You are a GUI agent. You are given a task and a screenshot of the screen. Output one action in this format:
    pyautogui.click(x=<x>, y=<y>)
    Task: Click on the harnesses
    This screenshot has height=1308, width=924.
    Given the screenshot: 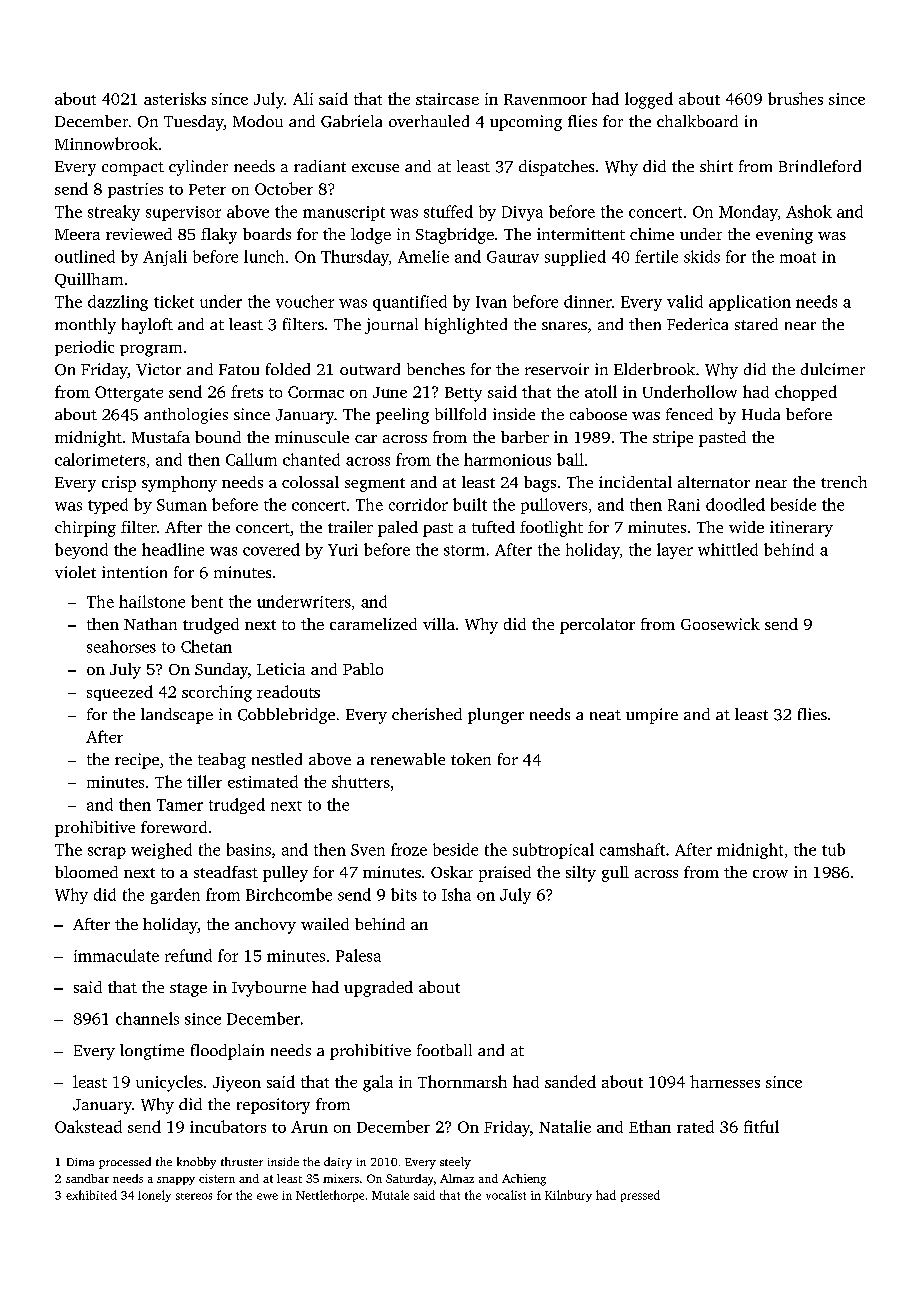 What is the action you would take?
    pyautogui.click(x=725, y=1081)
